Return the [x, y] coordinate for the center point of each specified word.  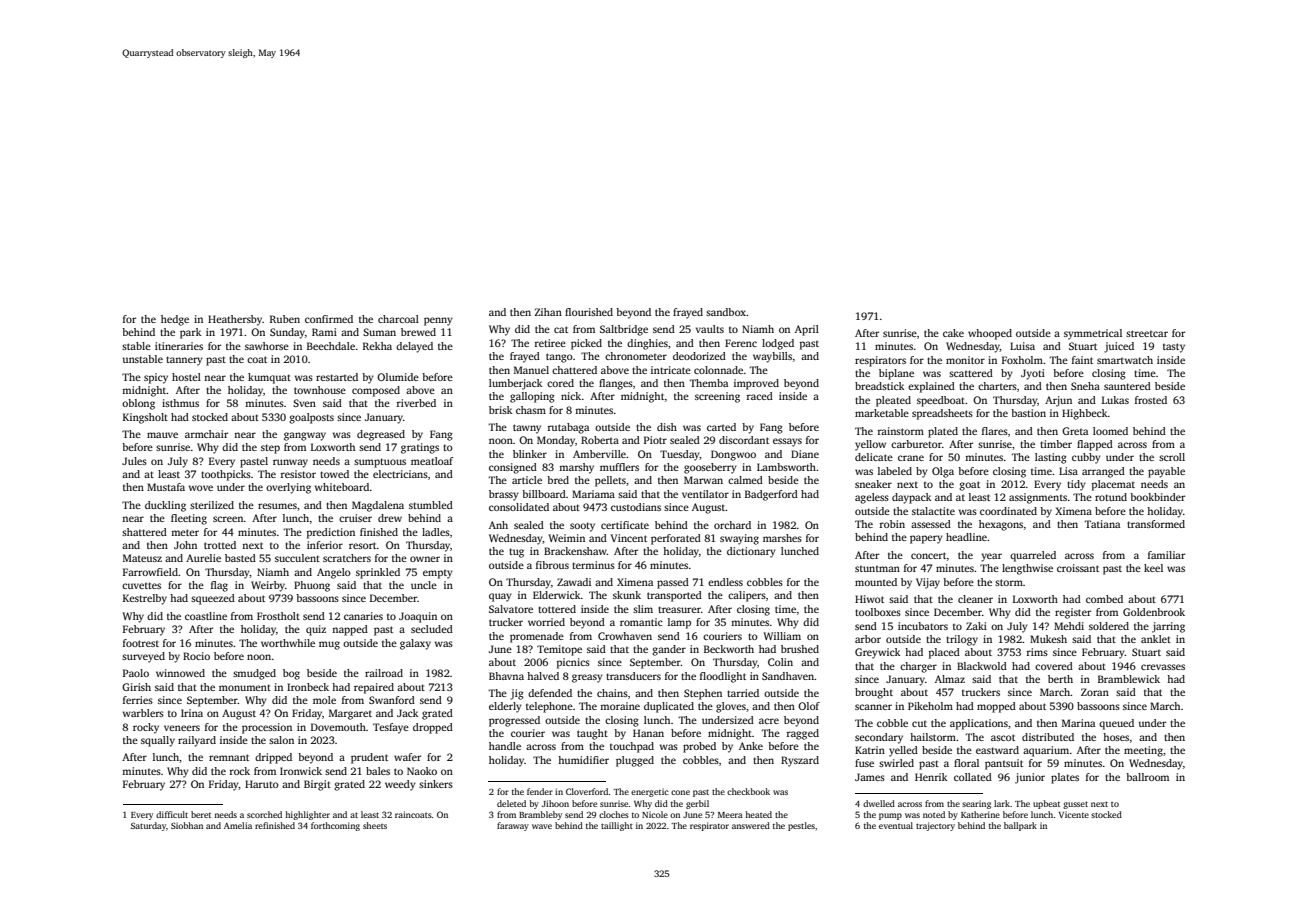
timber [1056, 444]
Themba [708, 383]
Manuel [531, 370]
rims [1037, 652]
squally [158, 741]
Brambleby [540, 815]
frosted [1151, 400]
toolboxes [878, 612]
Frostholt [278, 616]
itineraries [179, 346]
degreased [381, 435]
